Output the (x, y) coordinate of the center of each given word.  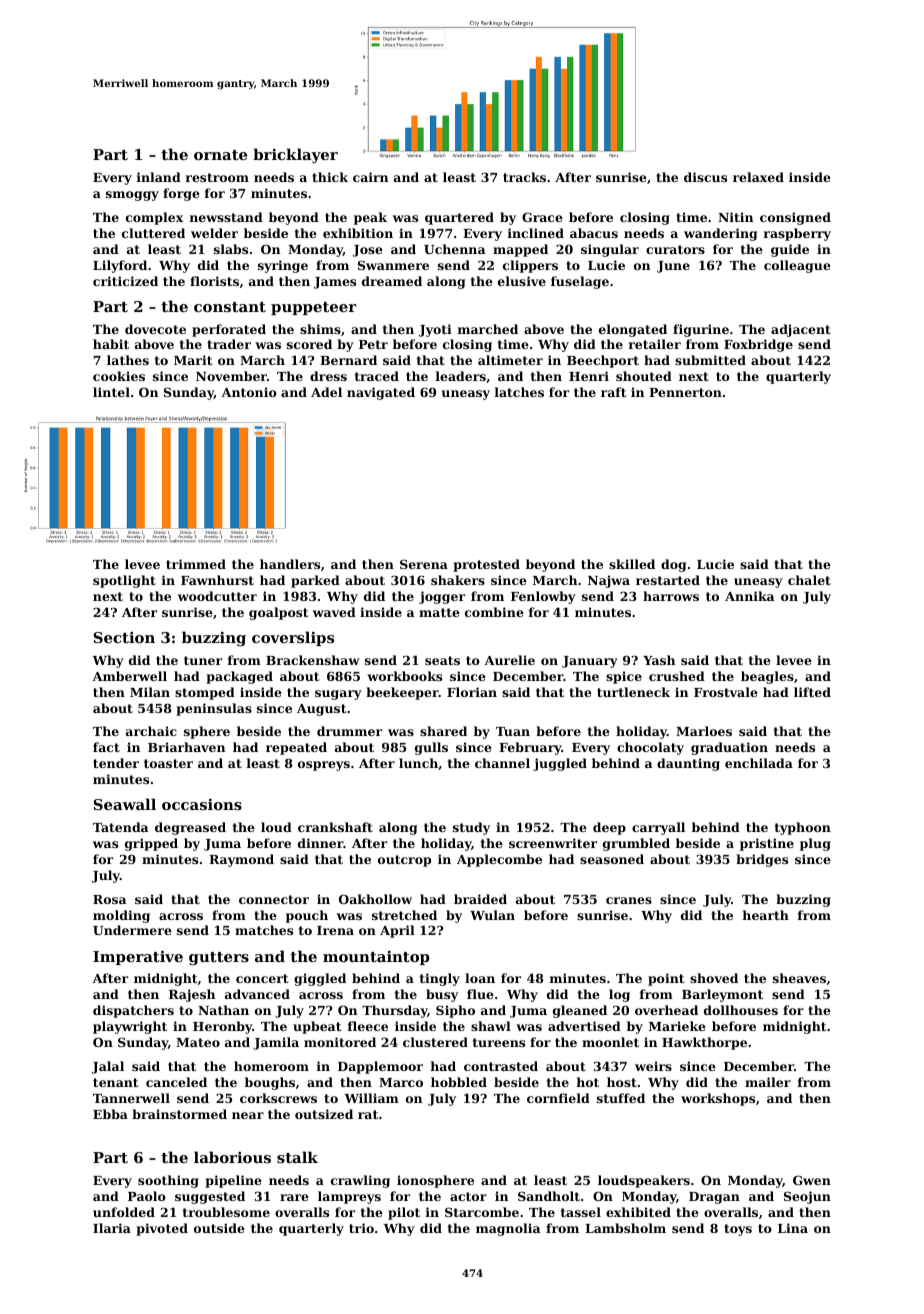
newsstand (226, 217)
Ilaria (112, 1228)
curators (675, 249)
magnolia (508, 1229)
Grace (542, 217)
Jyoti (435, 330)
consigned (795, 218)
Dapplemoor (380, 1067)
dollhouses (741, 1010)
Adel (326, 392)
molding (121, 916)
